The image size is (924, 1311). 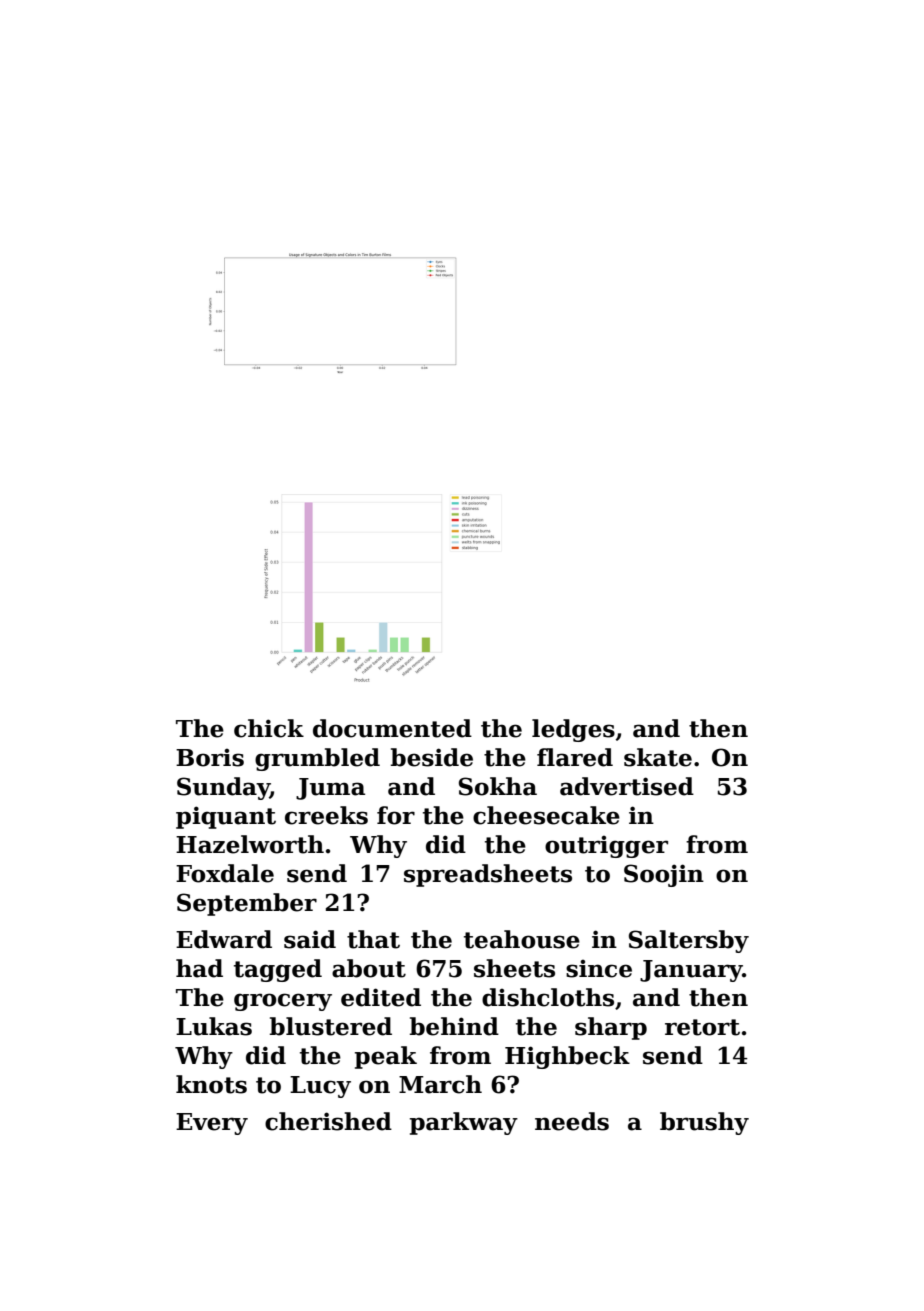 What do you see at coordinates (611, 1028) in the screenshot?
I see `sharp` at bounding box center [611, 1028].
